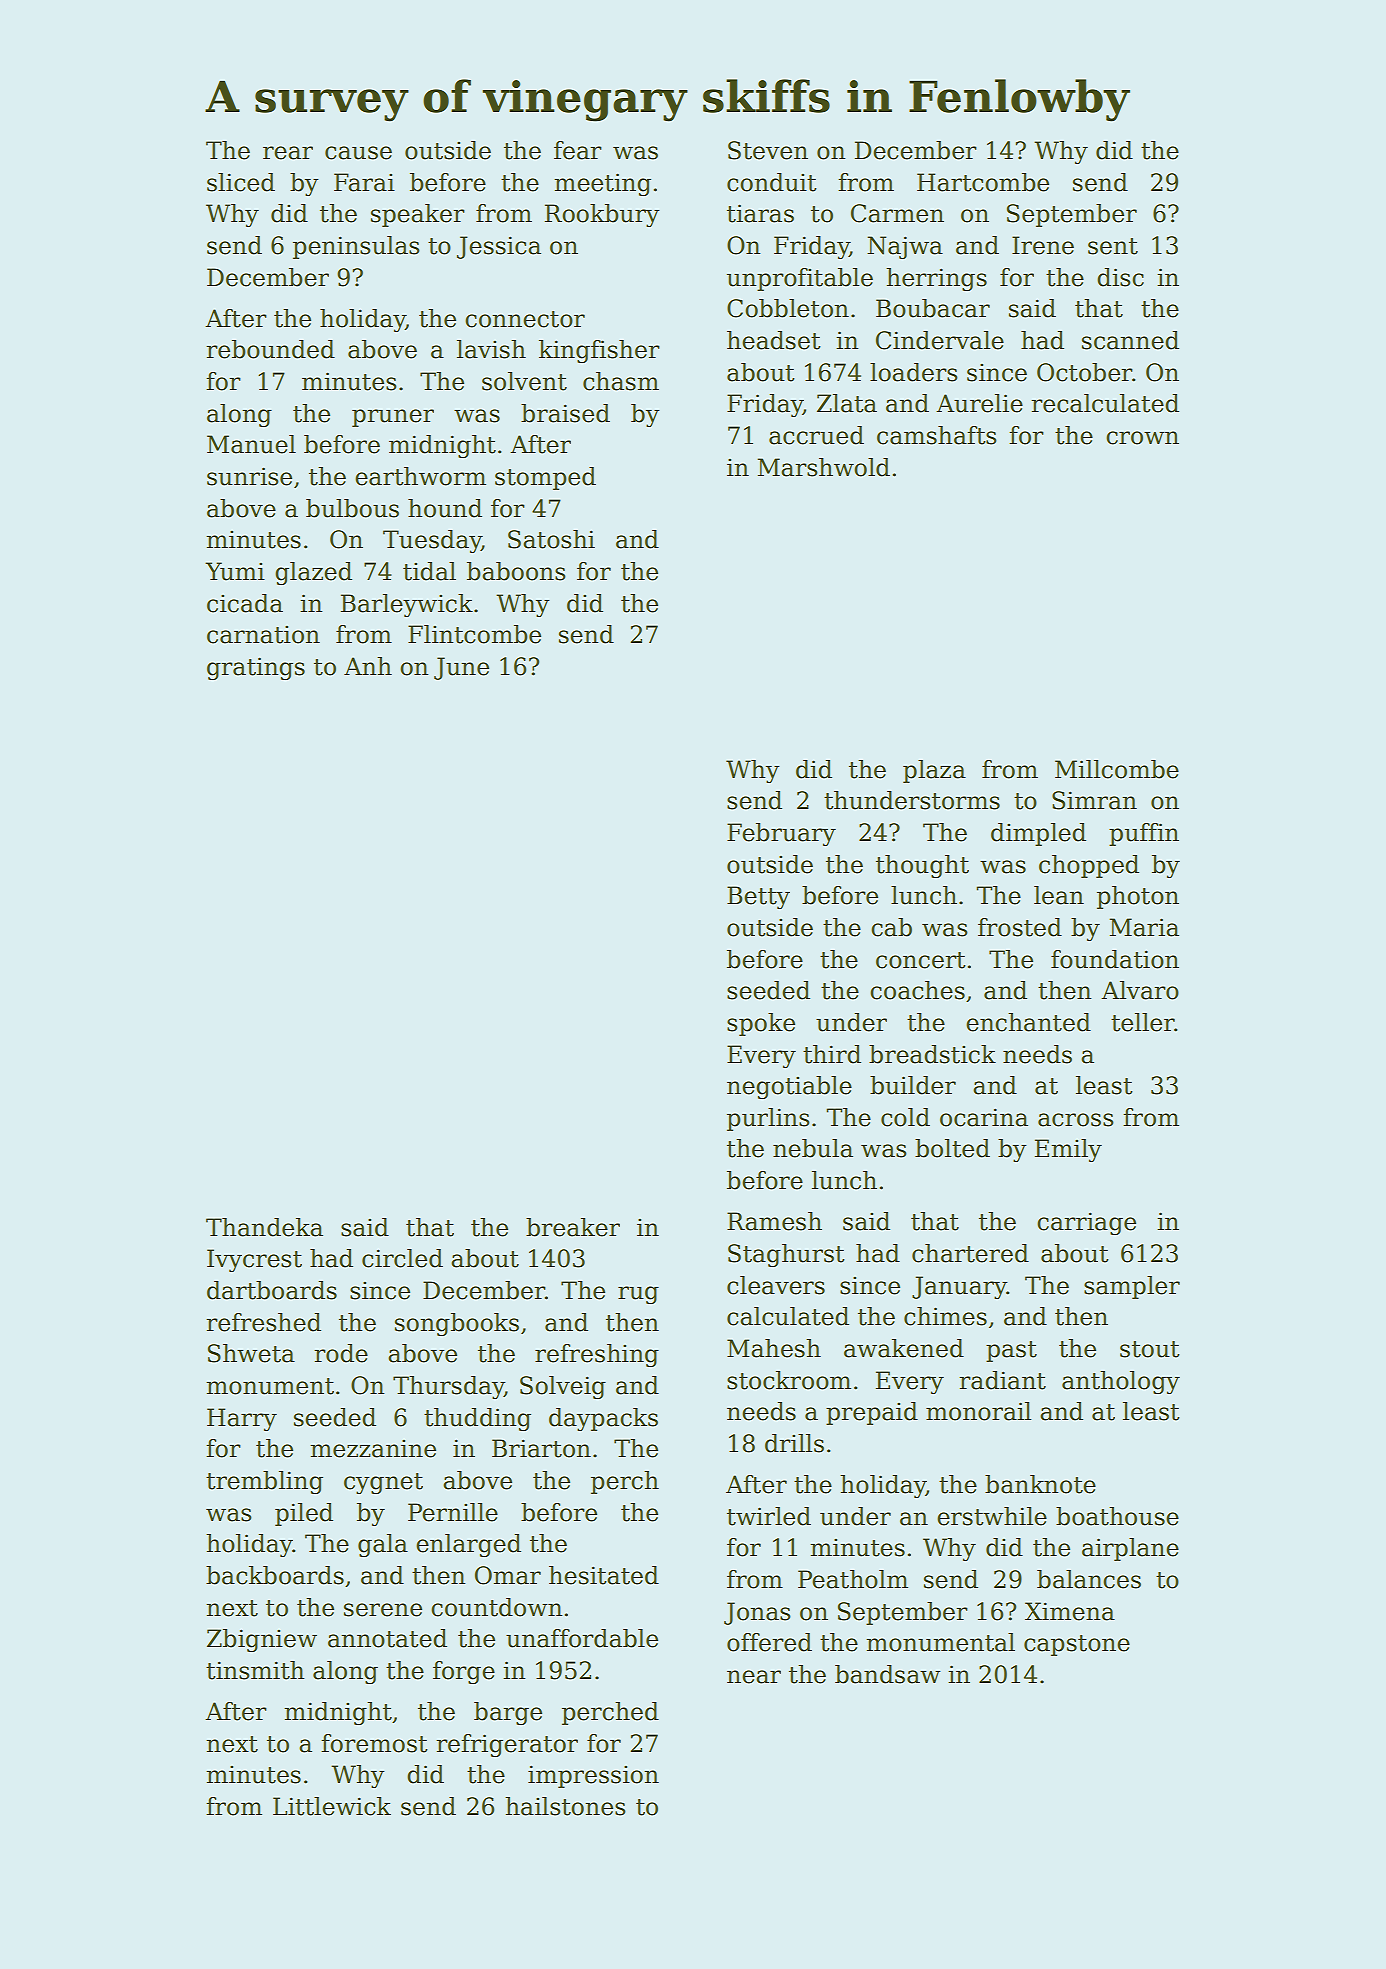 This screenshot has width=1386, height=1969. Describe the element at coordinates (578, 150) in the screenshot. I see `fear` at that location.
